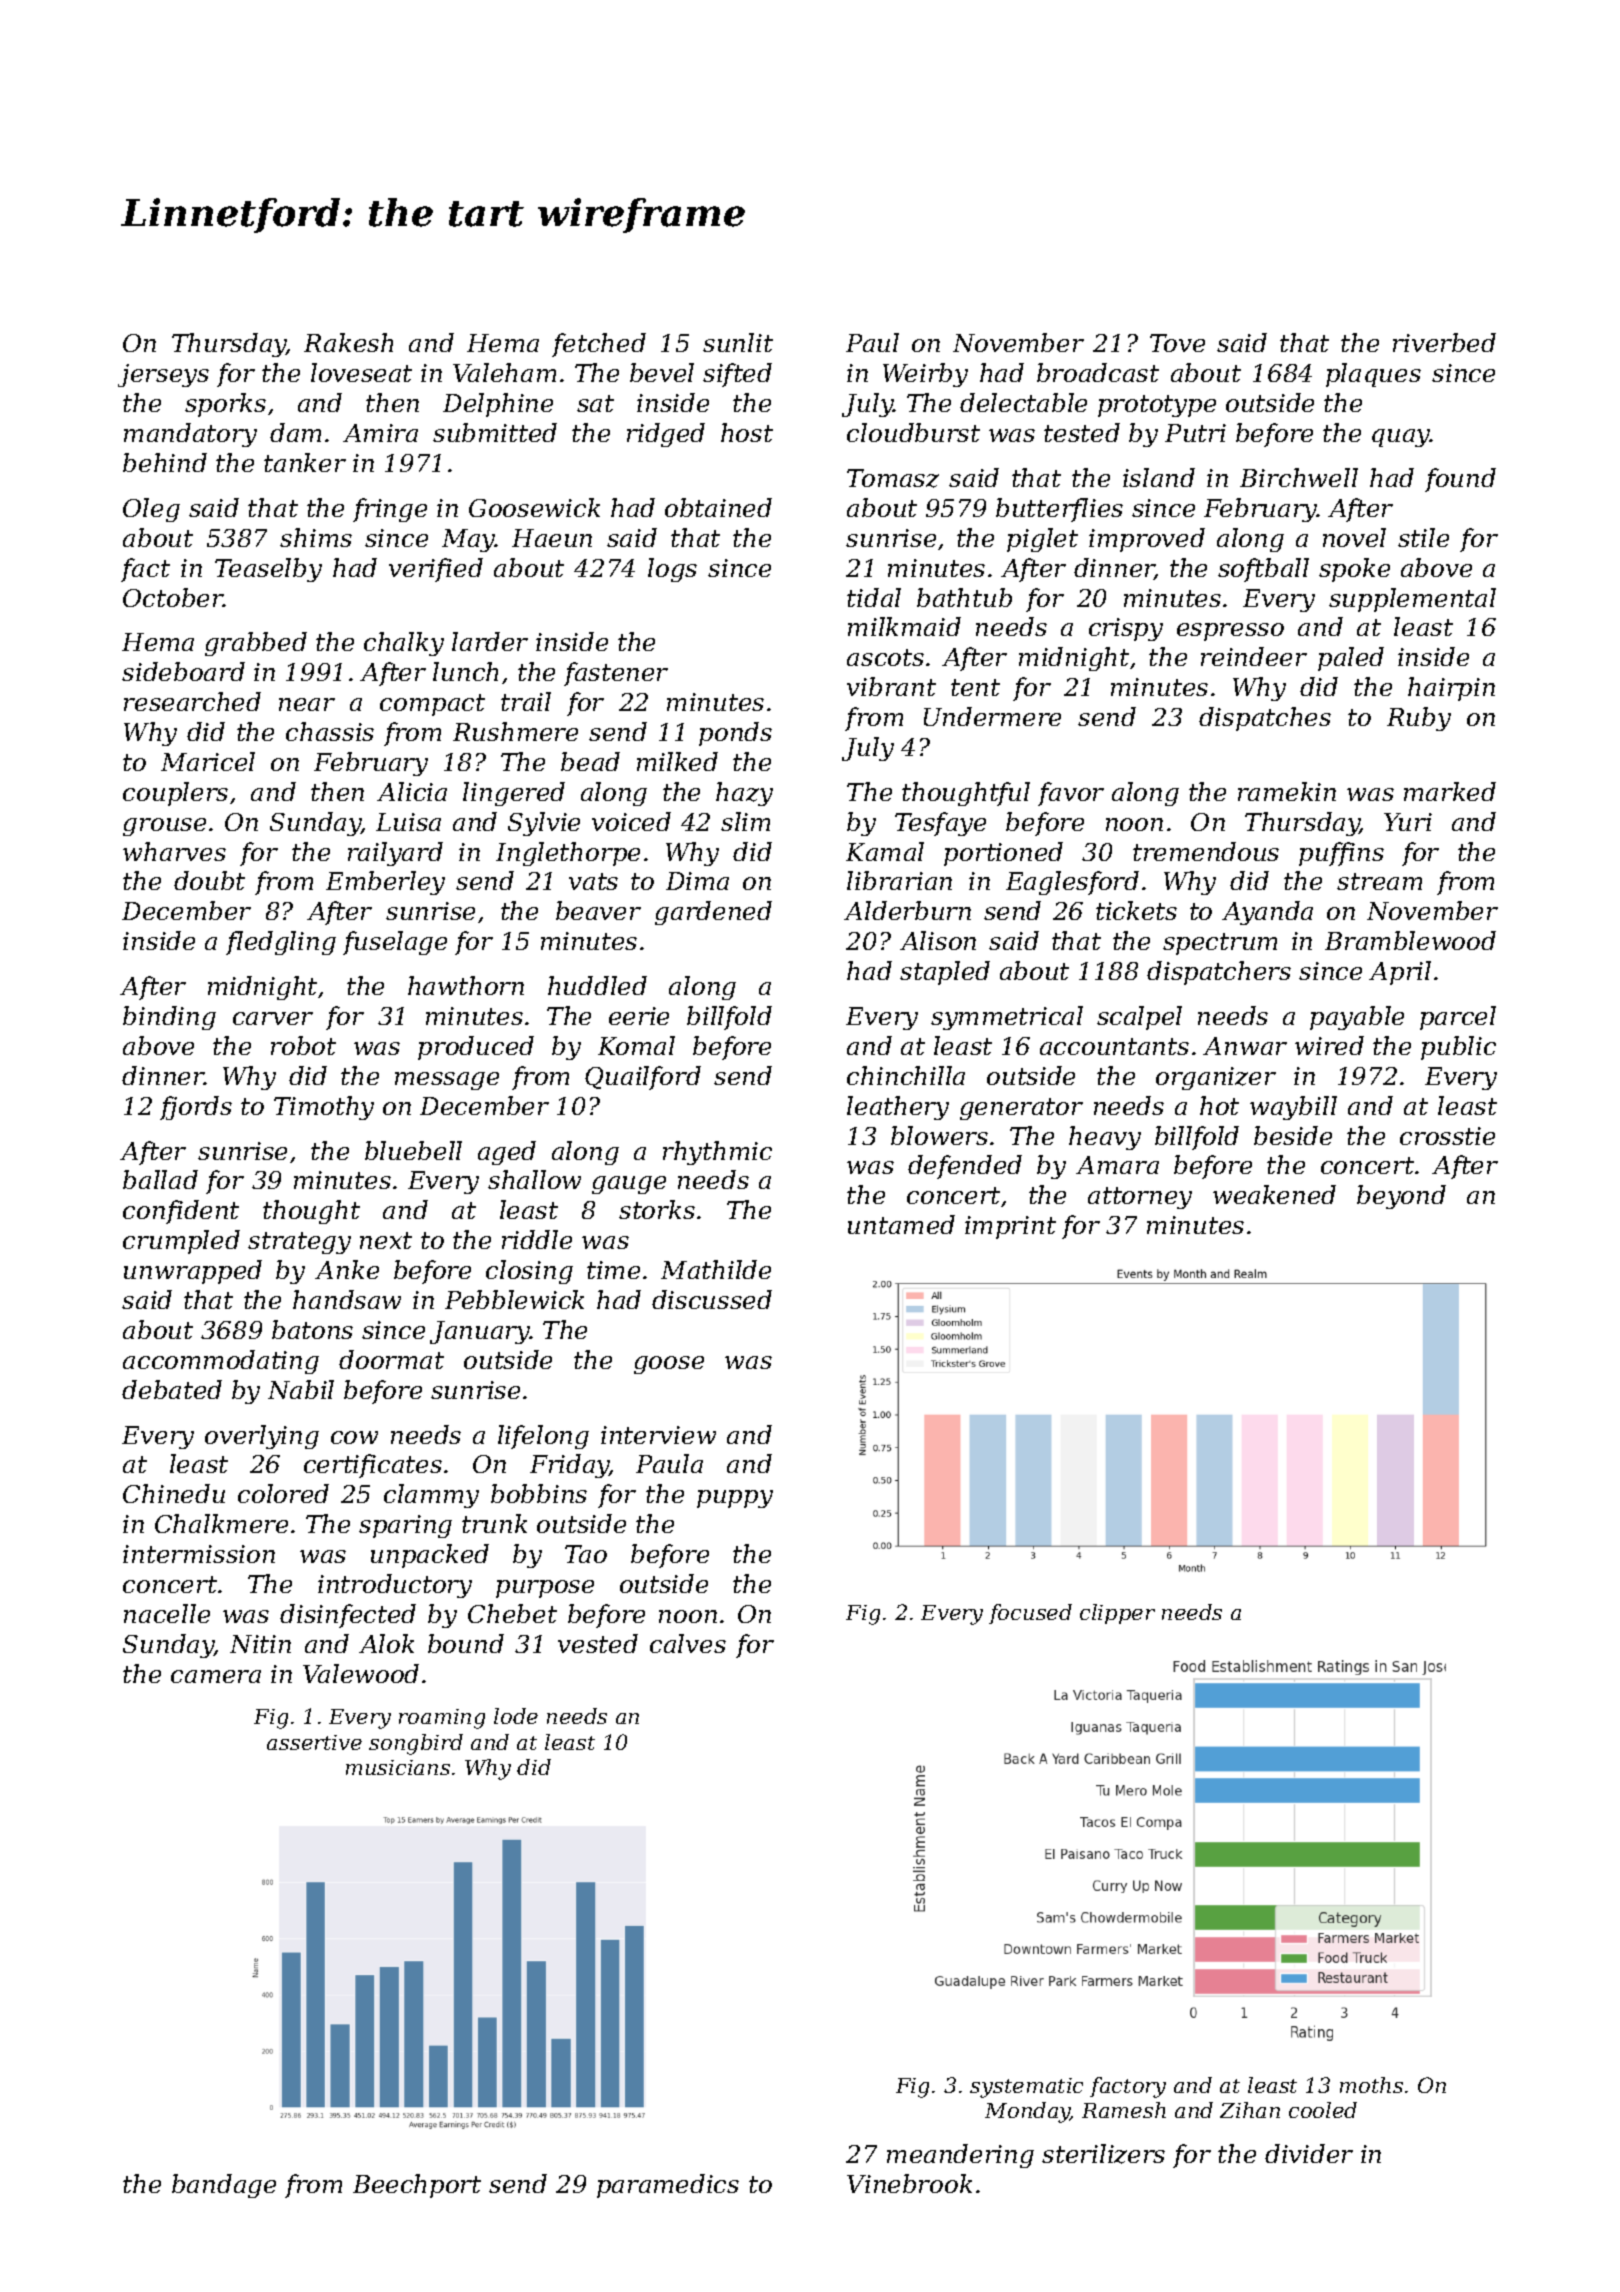 The height and width of the screenshot is (2292, 1620). What do you see at coordinates (1177, 343) in the screenshot?
I see `Tove` at bounding box center [1177, 343].
